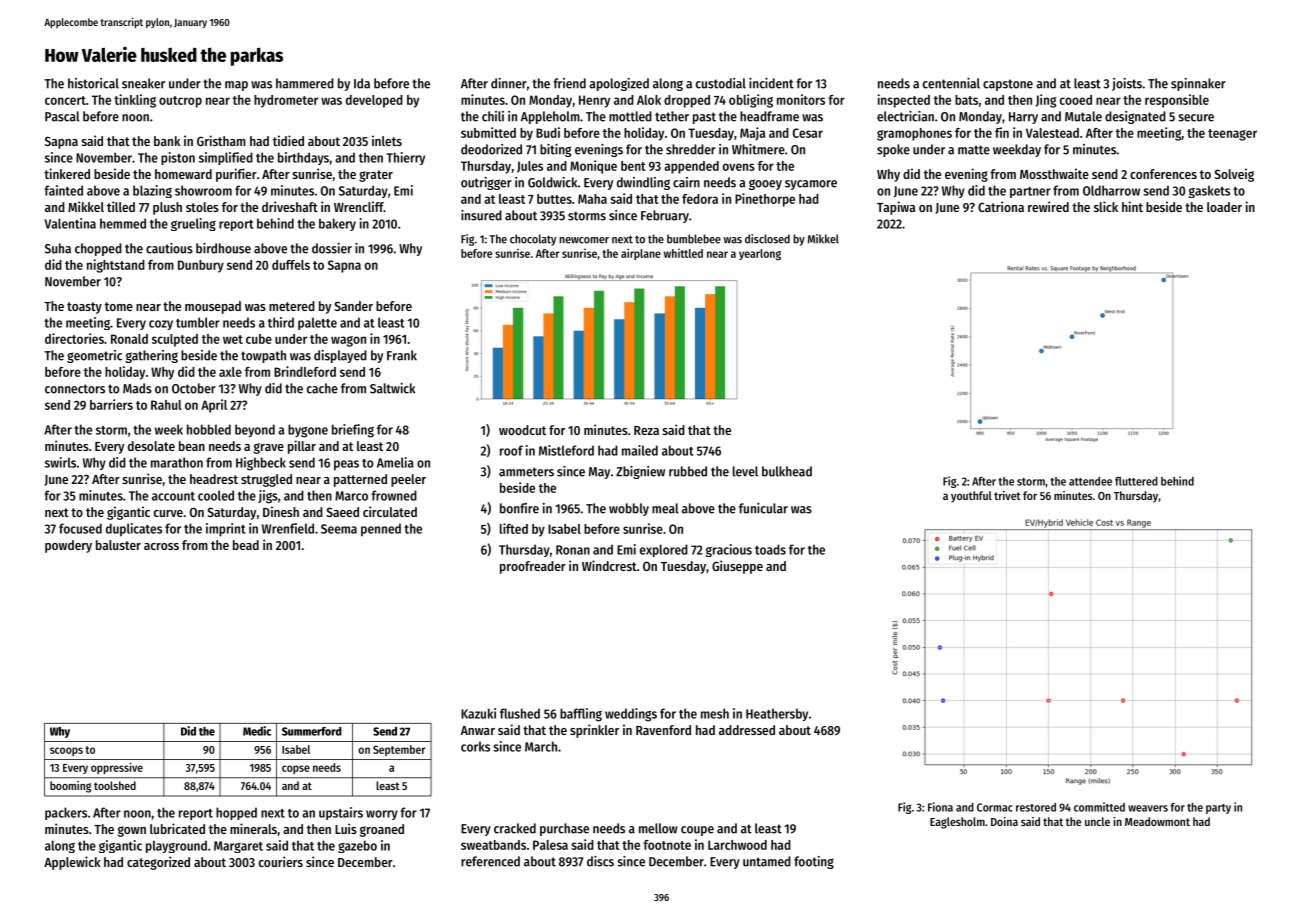 This screenshot has width=1308, height=924. Describe the element at coordinates (1023, 118) in the screenshot. I see `Harry` at that location.
